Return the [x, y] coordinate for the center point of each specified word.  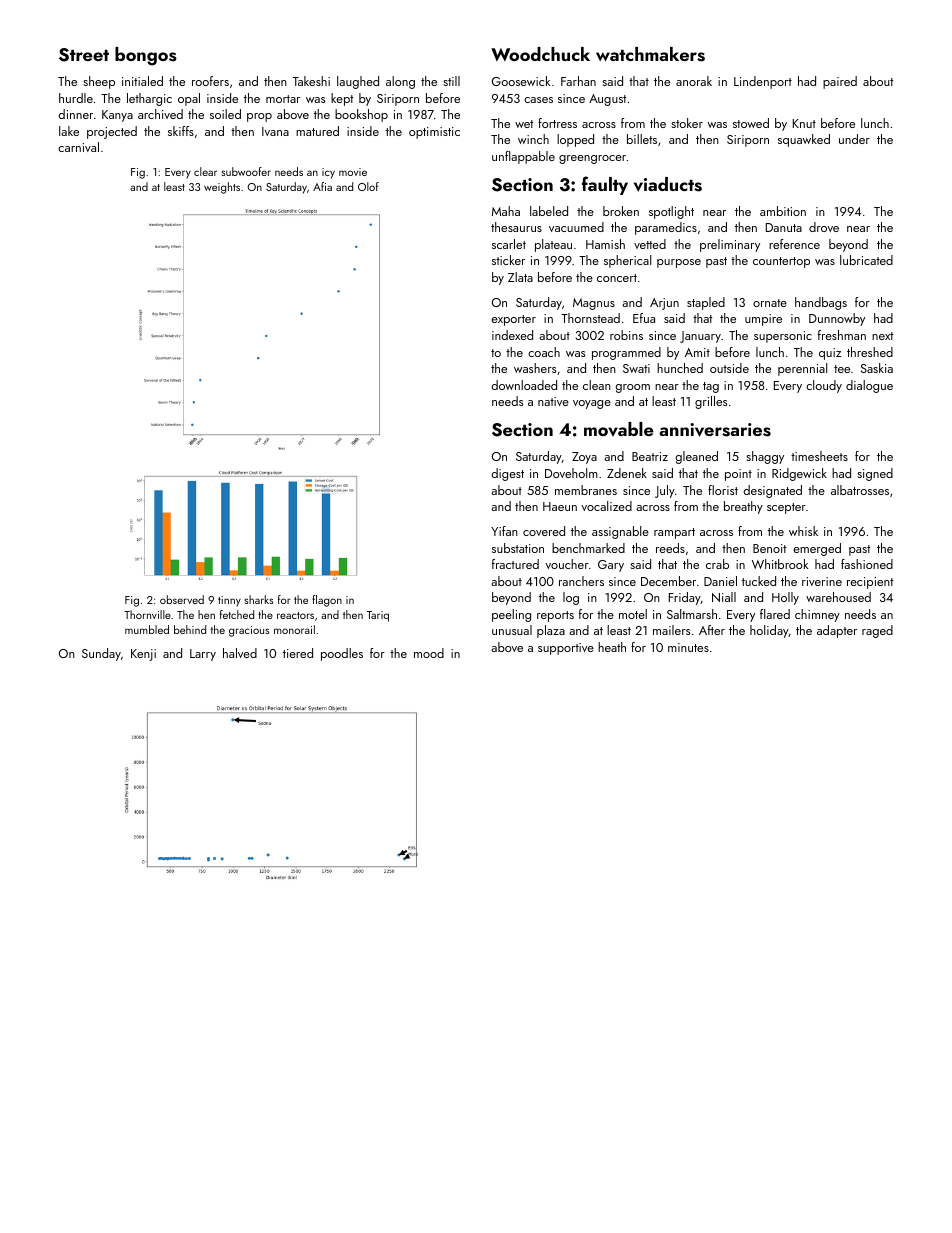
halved [240, 653]
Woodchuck [540, 54]
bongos [146, 56]
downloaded [524, 385]
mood [429, 653]
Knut [804, 123]
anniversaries [715, 430]
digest [508, 474]
